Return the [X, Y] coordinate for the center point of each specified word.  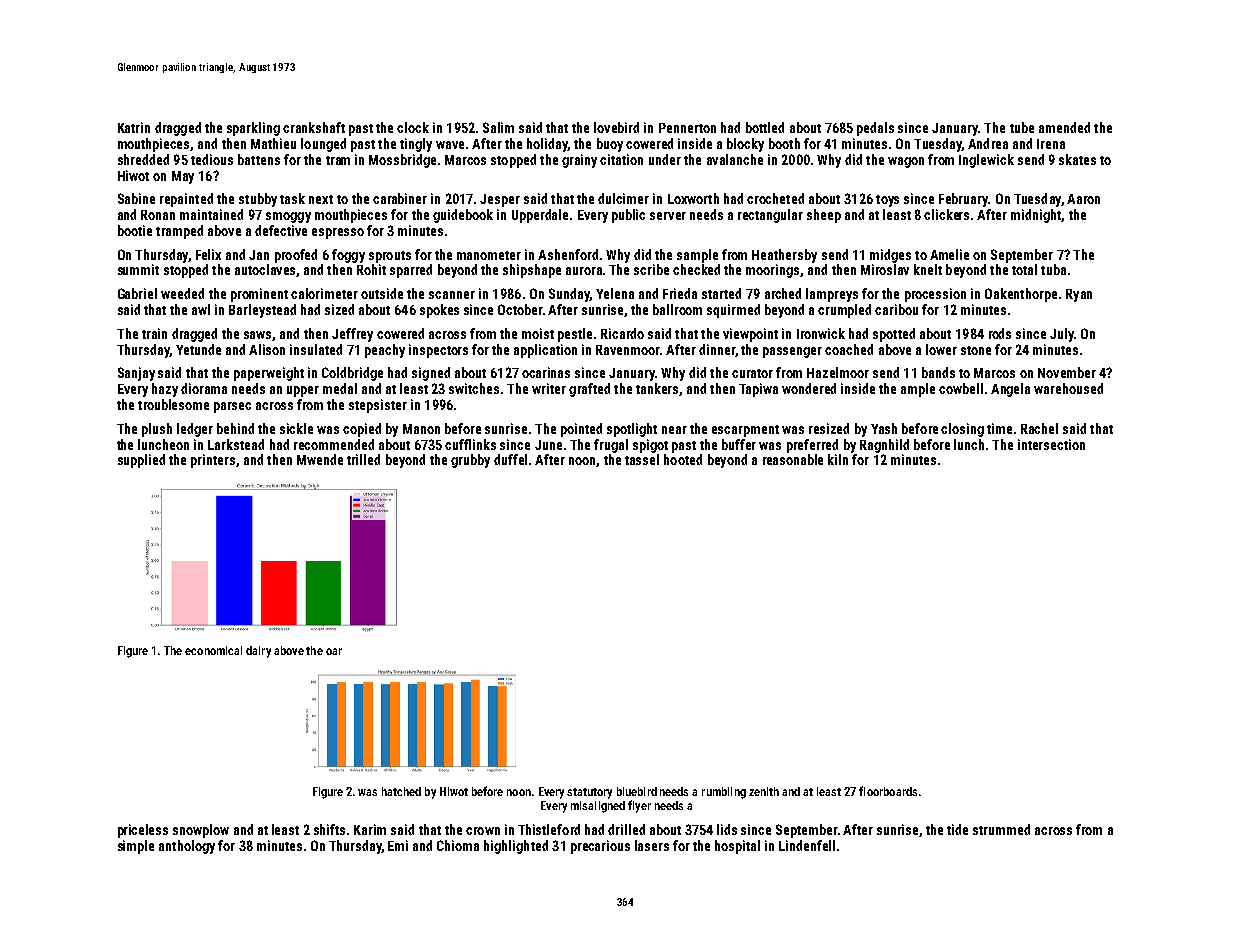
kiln [838, 459]
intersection [1051, 444]
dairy [258, 652]
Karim [370, 829]
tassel [642, 459]
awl [201, 309]
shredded [143, 159]
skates [1077, 159]
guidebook [463, 216]
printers [213, 461]
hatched [401, 791]
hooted [683, 459]
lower [941, 349]
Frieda [680, 293]
